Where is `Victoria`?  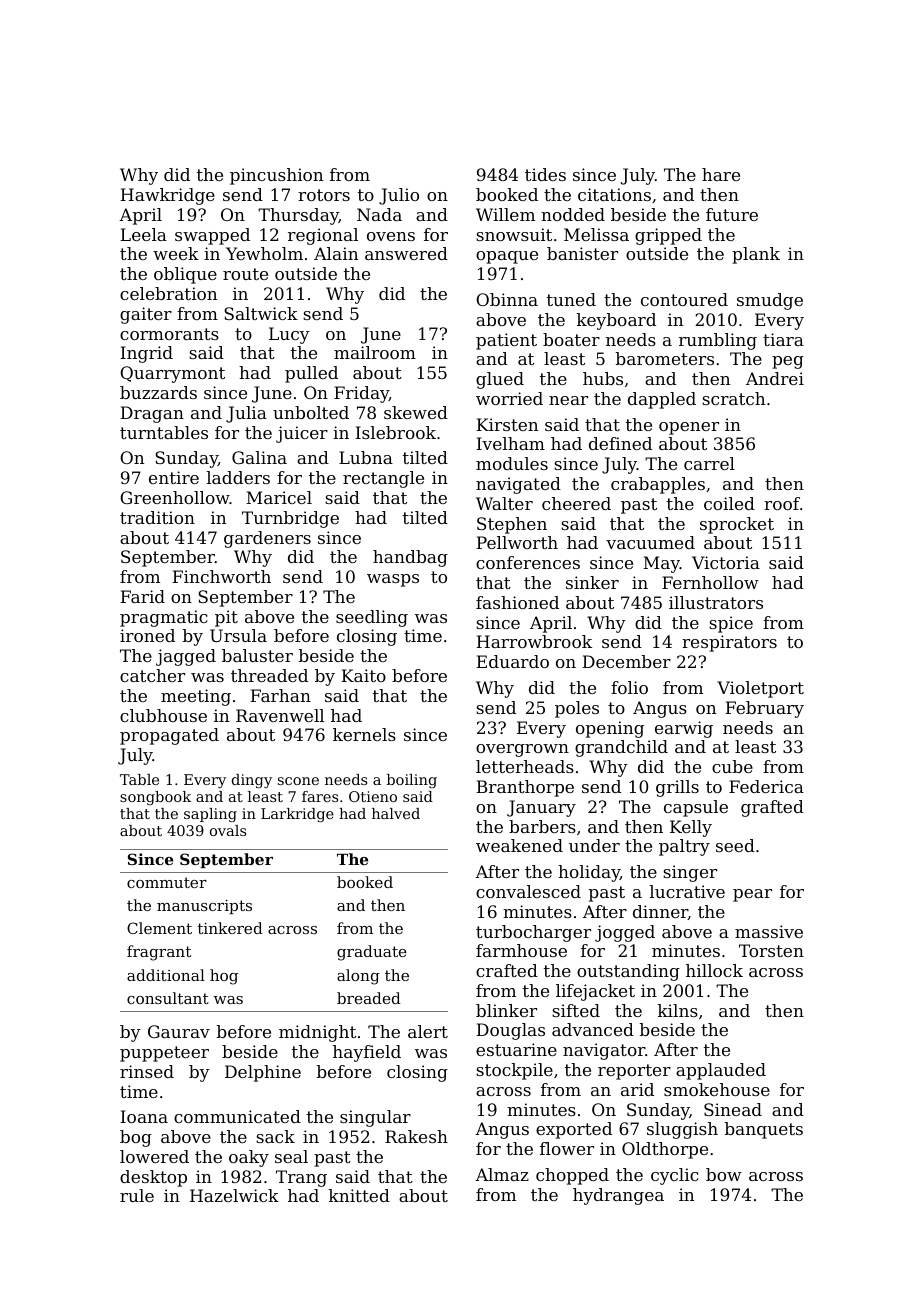 Victoria is located at coordinates (726, 562).
